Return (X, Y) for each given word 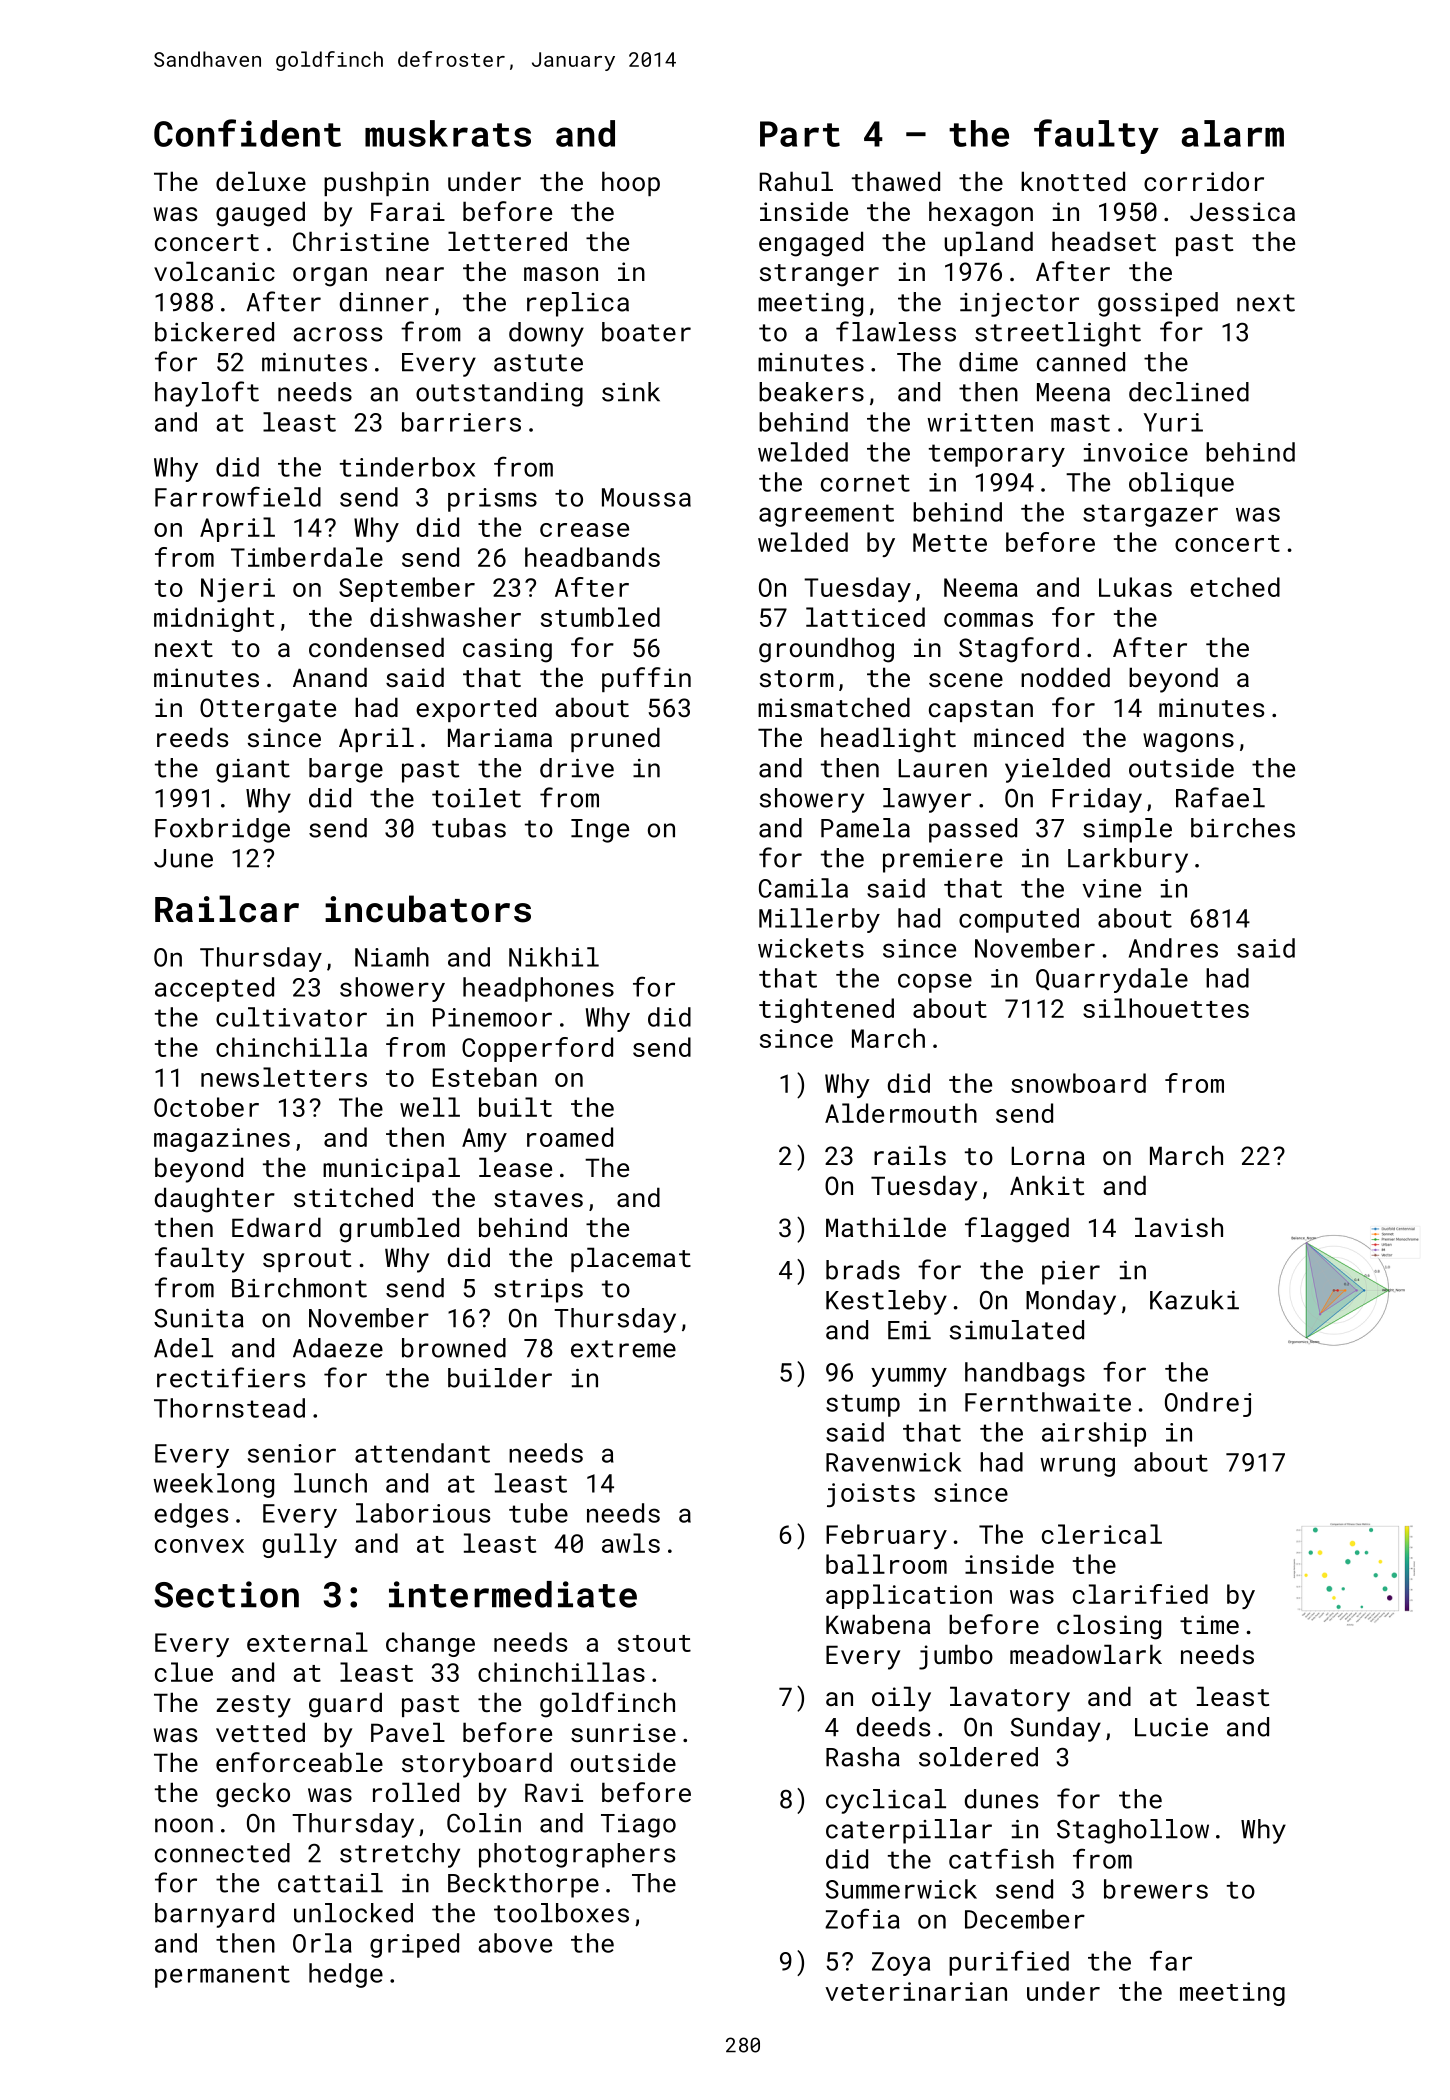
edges (191, 1515)
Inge (600, 831)
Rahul (796, 181)
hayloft (207, 394)
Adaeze (338, 1348)
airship (1094, 1434)
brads (863, 1270)
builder (500, 1378)
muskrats (448, 133)
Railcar (227, 909)
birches (1243, 828)
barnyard (214, 1915)
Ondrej (1208, 1404)
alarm (1232, 133)
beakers (811, 392)
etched (1235, 587)
